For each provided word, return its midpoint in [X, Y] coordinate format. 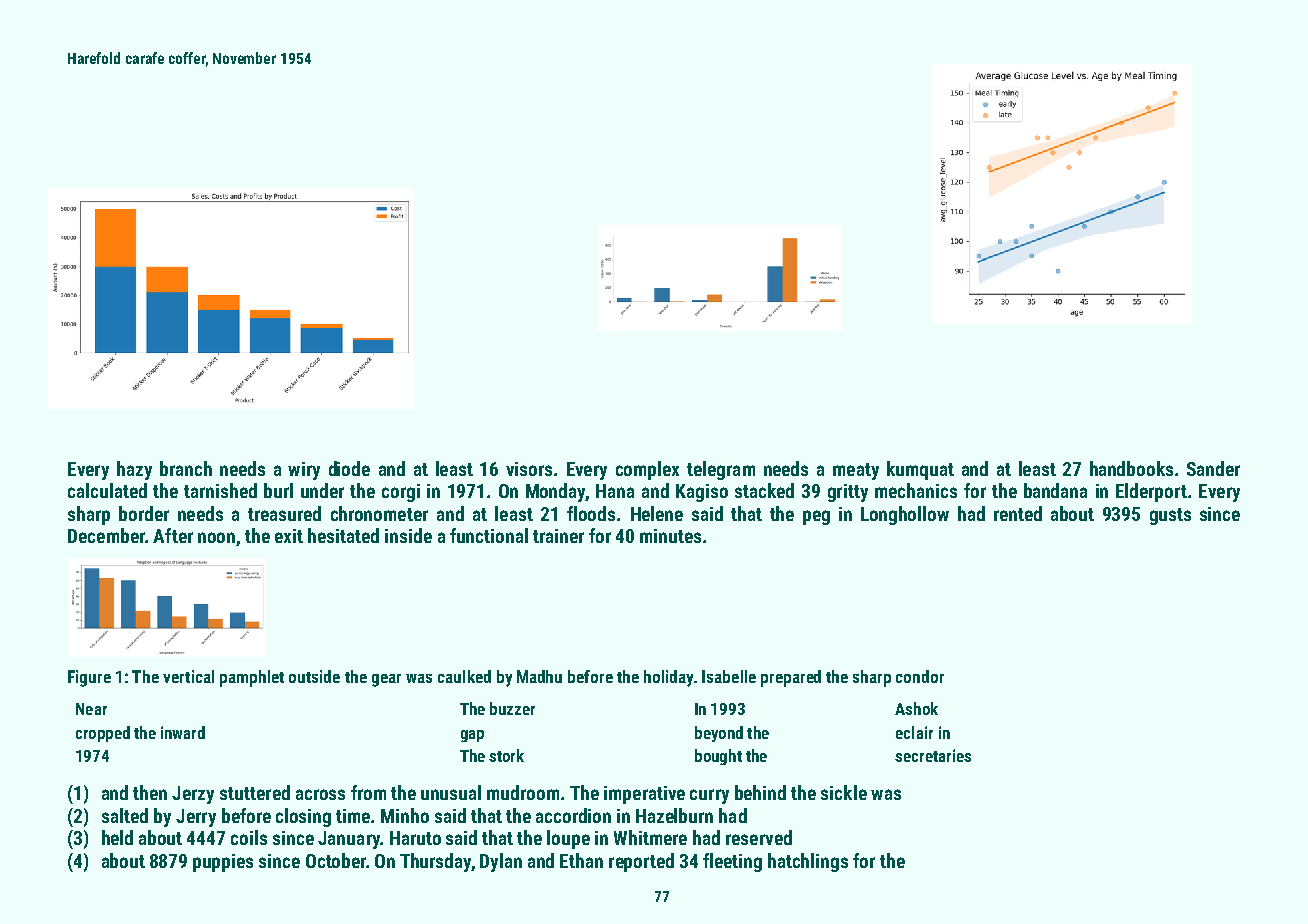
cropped [103, 734]
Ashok [916, 708]
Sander [1213, 468]
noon [216, 537]
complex [647, 470]
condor [920, 676]
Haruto [415, 838]
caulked [464, 676]
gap [472, 736]
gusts [1170, 516]
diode [349, 468]
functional [489, 535]
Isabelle [729, 676]
